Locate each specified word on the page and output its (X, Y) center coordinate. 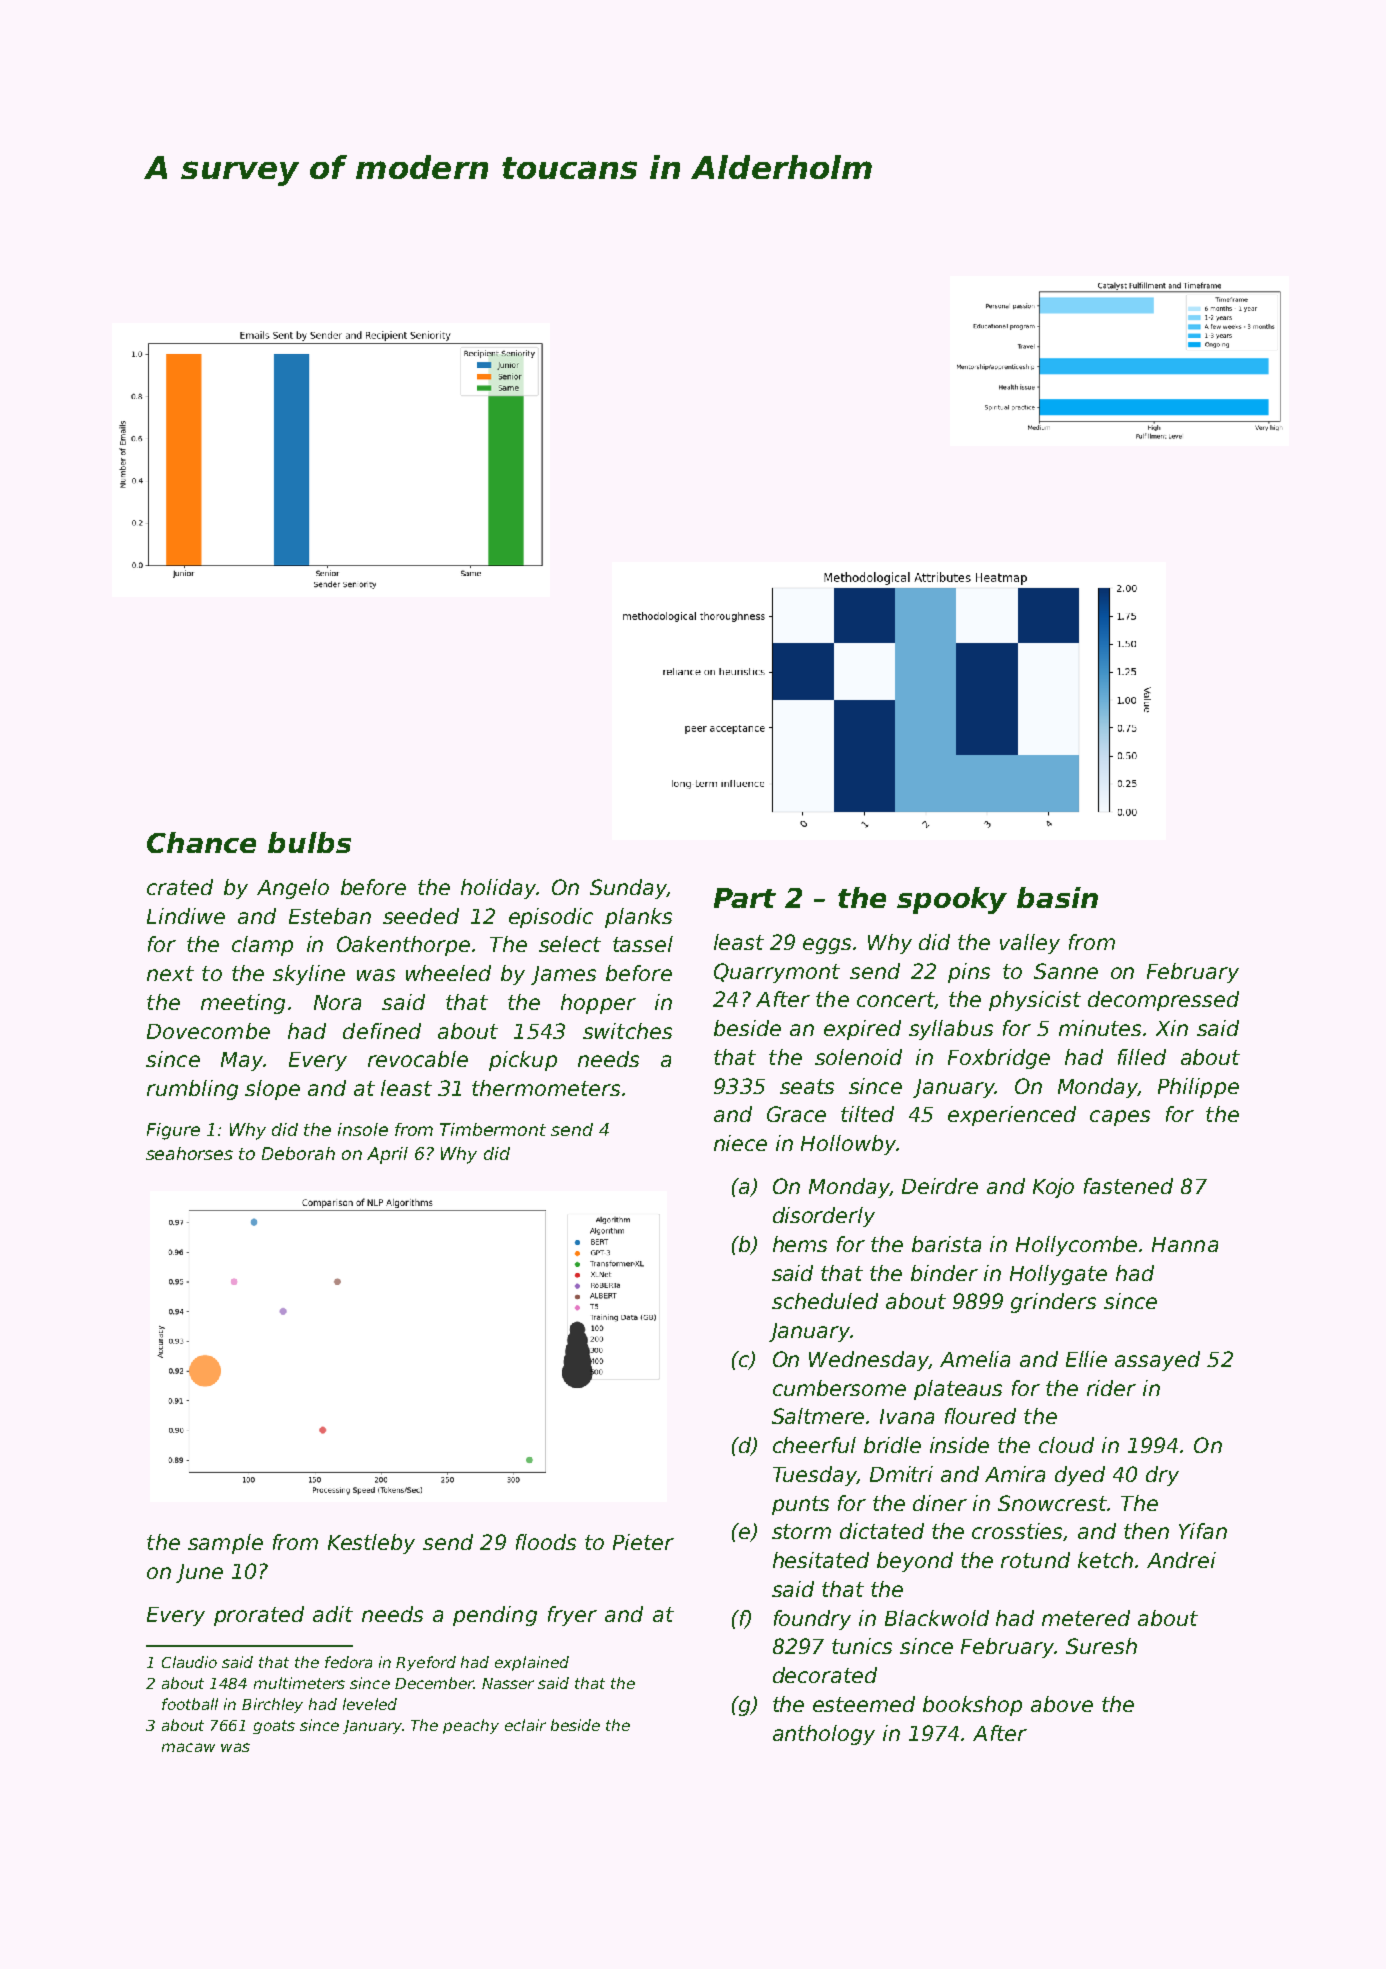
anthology (824, 1735)
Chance (201, 842)
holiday (498, 889)
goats (274, 1727)
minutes (1100, 1028)
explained (532, 1663)
